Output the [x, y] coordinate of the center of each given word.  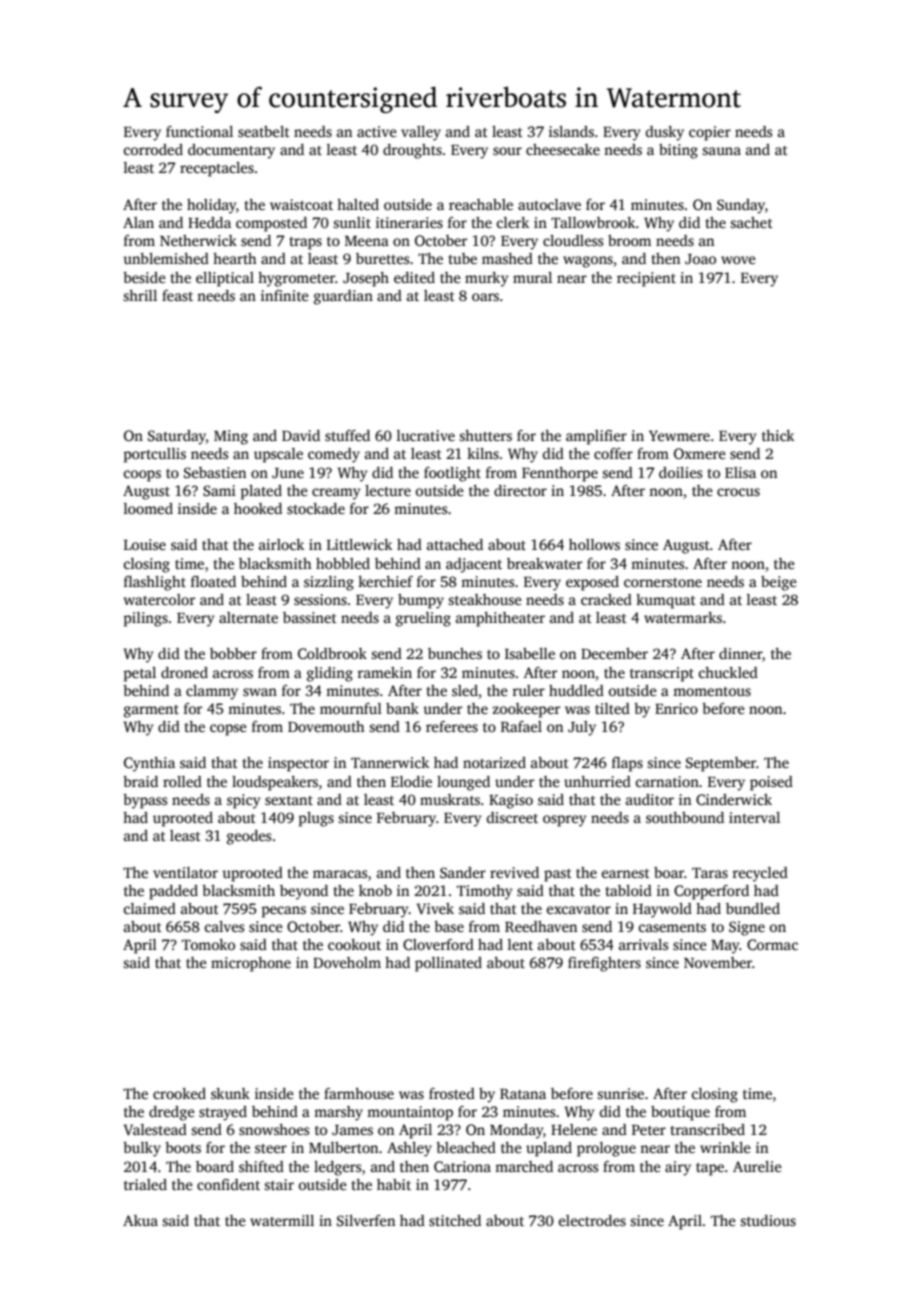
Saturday [177, 437]
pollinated [448, 964]
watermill [282, 1220]
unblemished [166, 258]
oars [485, 297]
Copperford [711, 892]
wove [738, 260]
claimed [150, 908]
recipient [646, 279]
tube [463, 258]
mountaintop [410, 1113]
